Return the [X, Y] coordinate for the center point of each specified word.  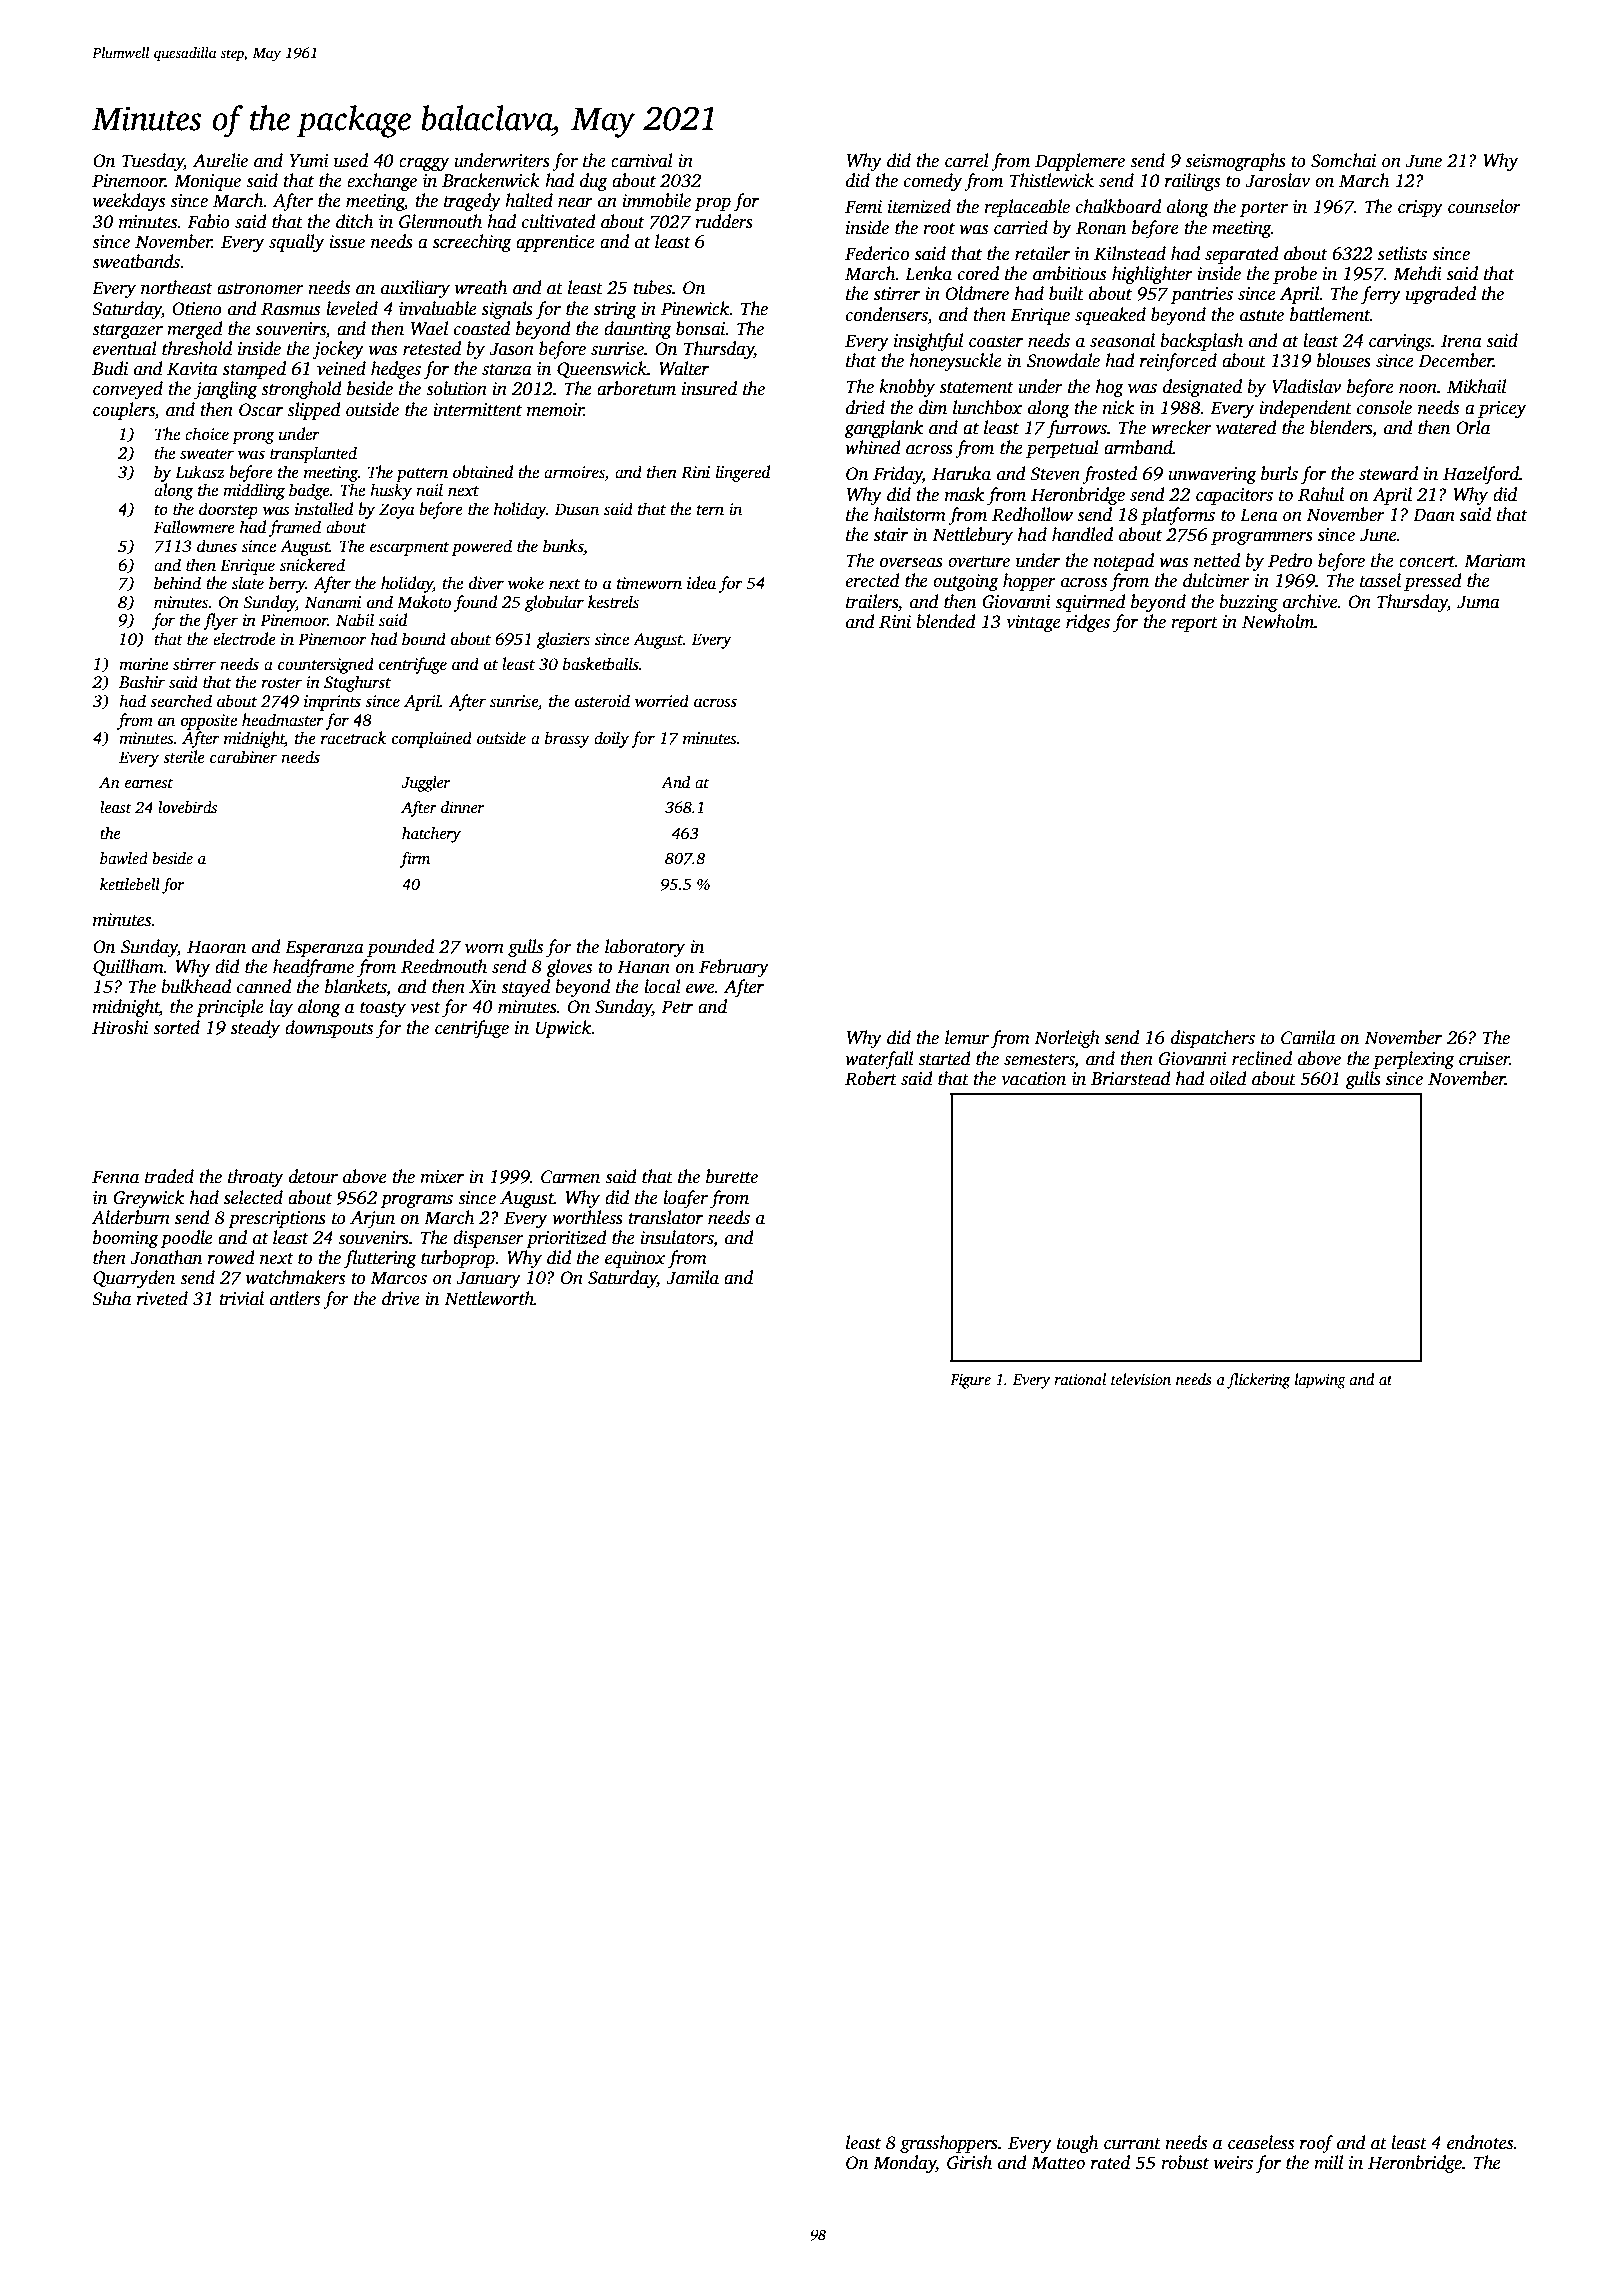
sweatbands [136, 261]
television [1141, 1379]
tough [1077, 2144]
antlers [295, 1298]
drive [401, 1298]
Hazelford [1481, 475]
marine [143, 664]
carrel [967, 160]
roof [1316, 2144]
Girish [969, 2162]
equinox [635, 1259]
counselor [1484, 206]
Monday [904, 2164]
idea [701, 583]
